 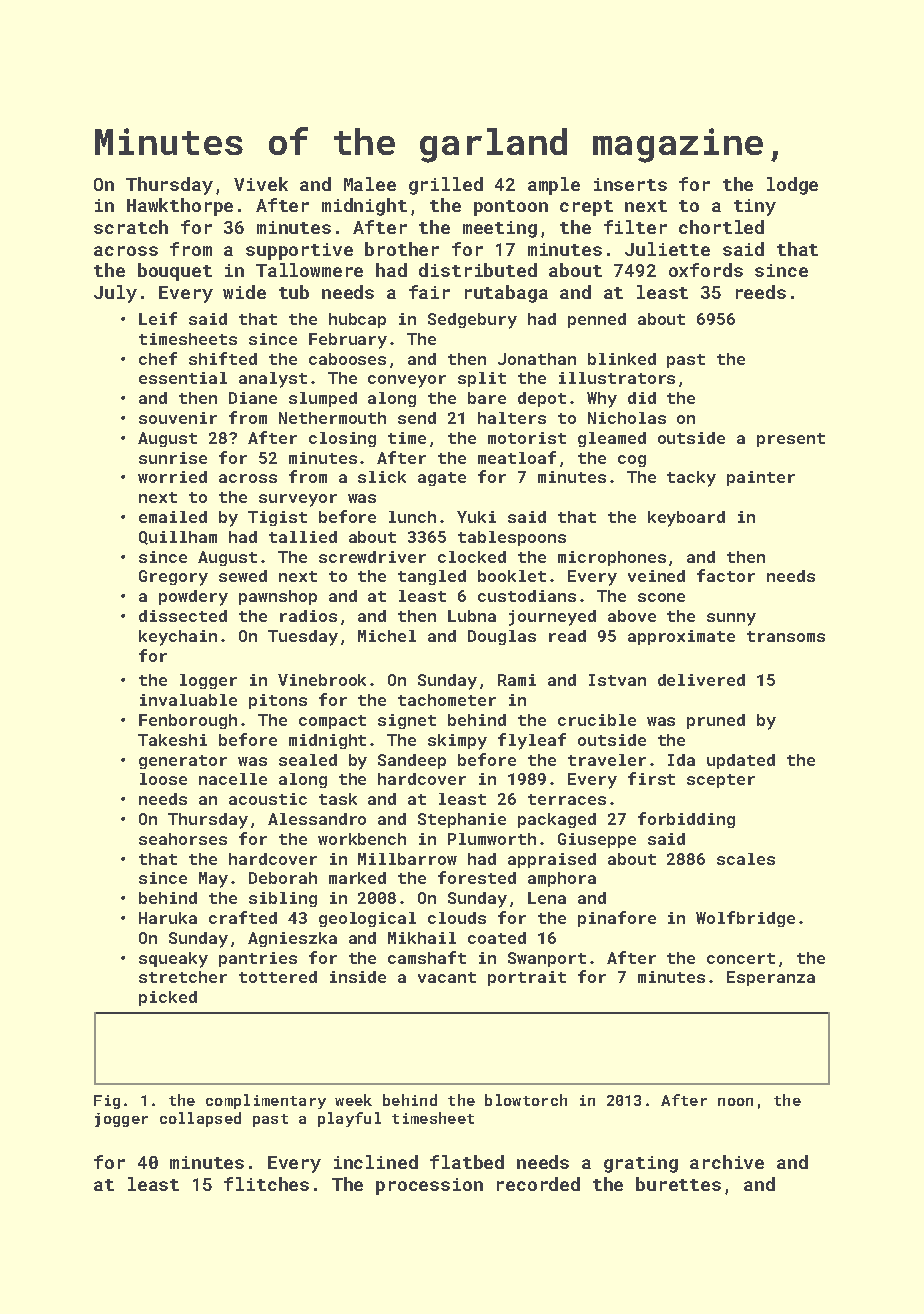 I want to click on scratch, so click(x=131, y=227).
